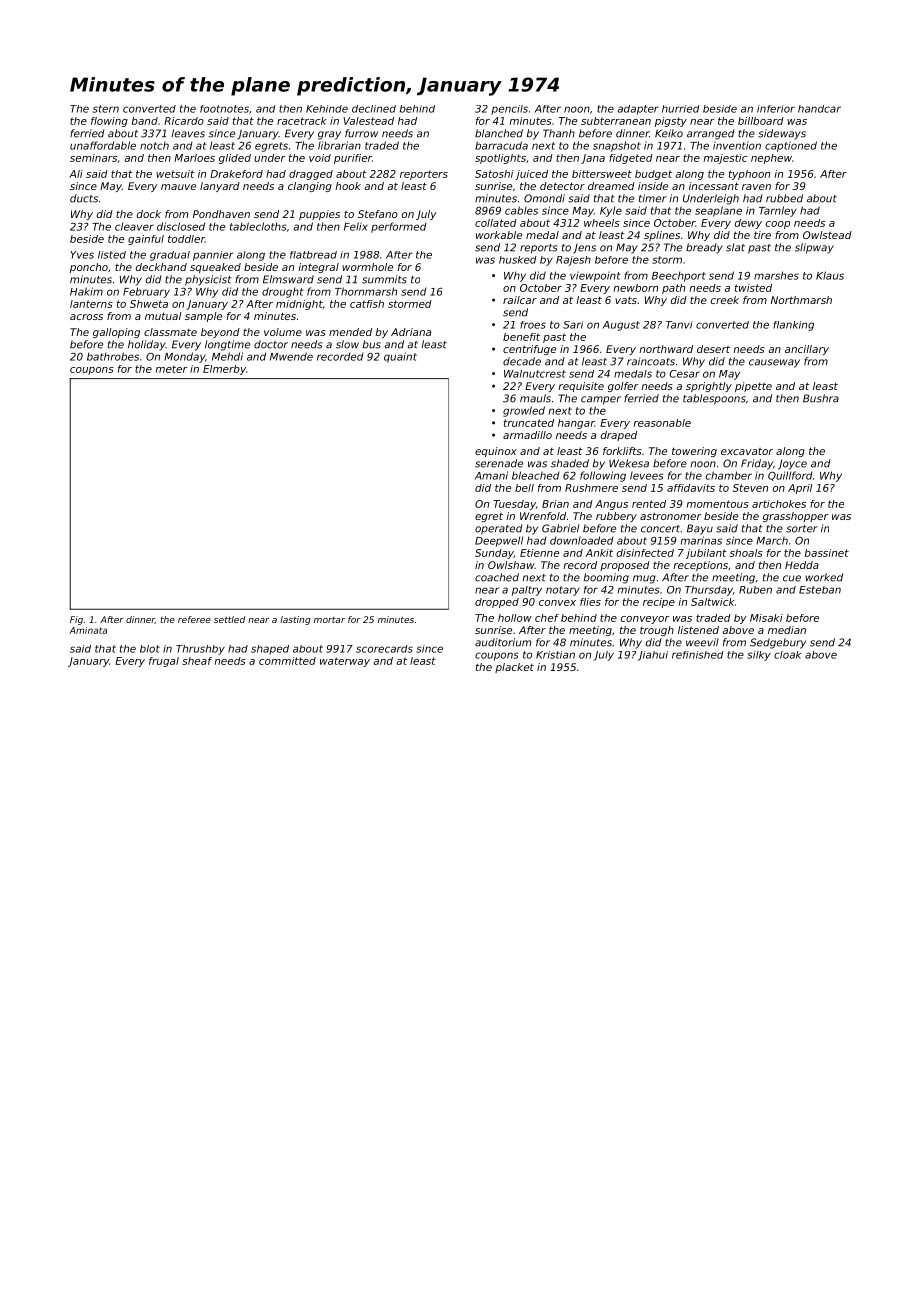 This image has width=924, height=1308. What do you see at coordinates (533, 325) in the image?
I see `froes` at bounding box center [533, 325].
